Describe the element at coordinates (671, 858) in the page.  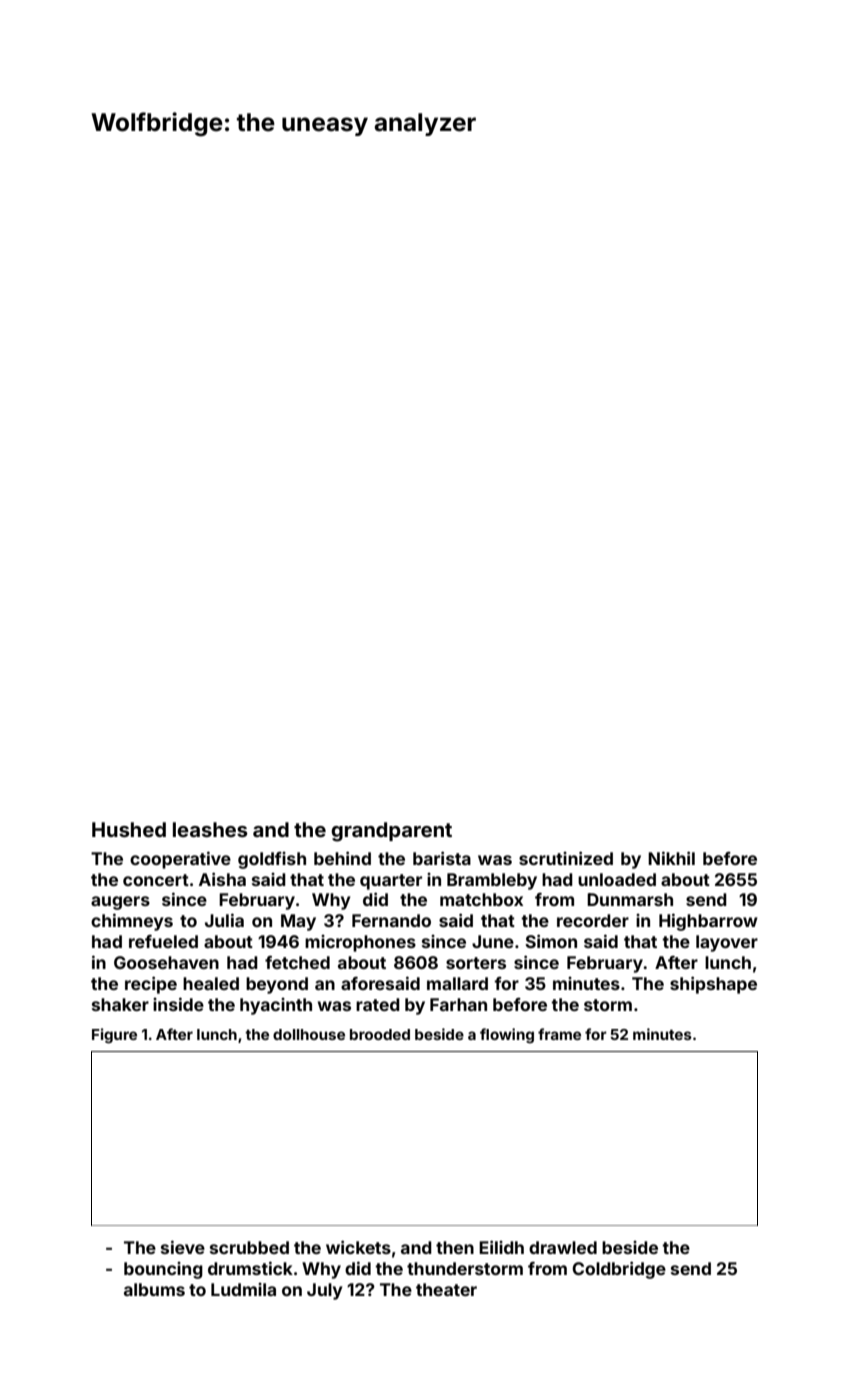
I see `Nikhil` at that location.
